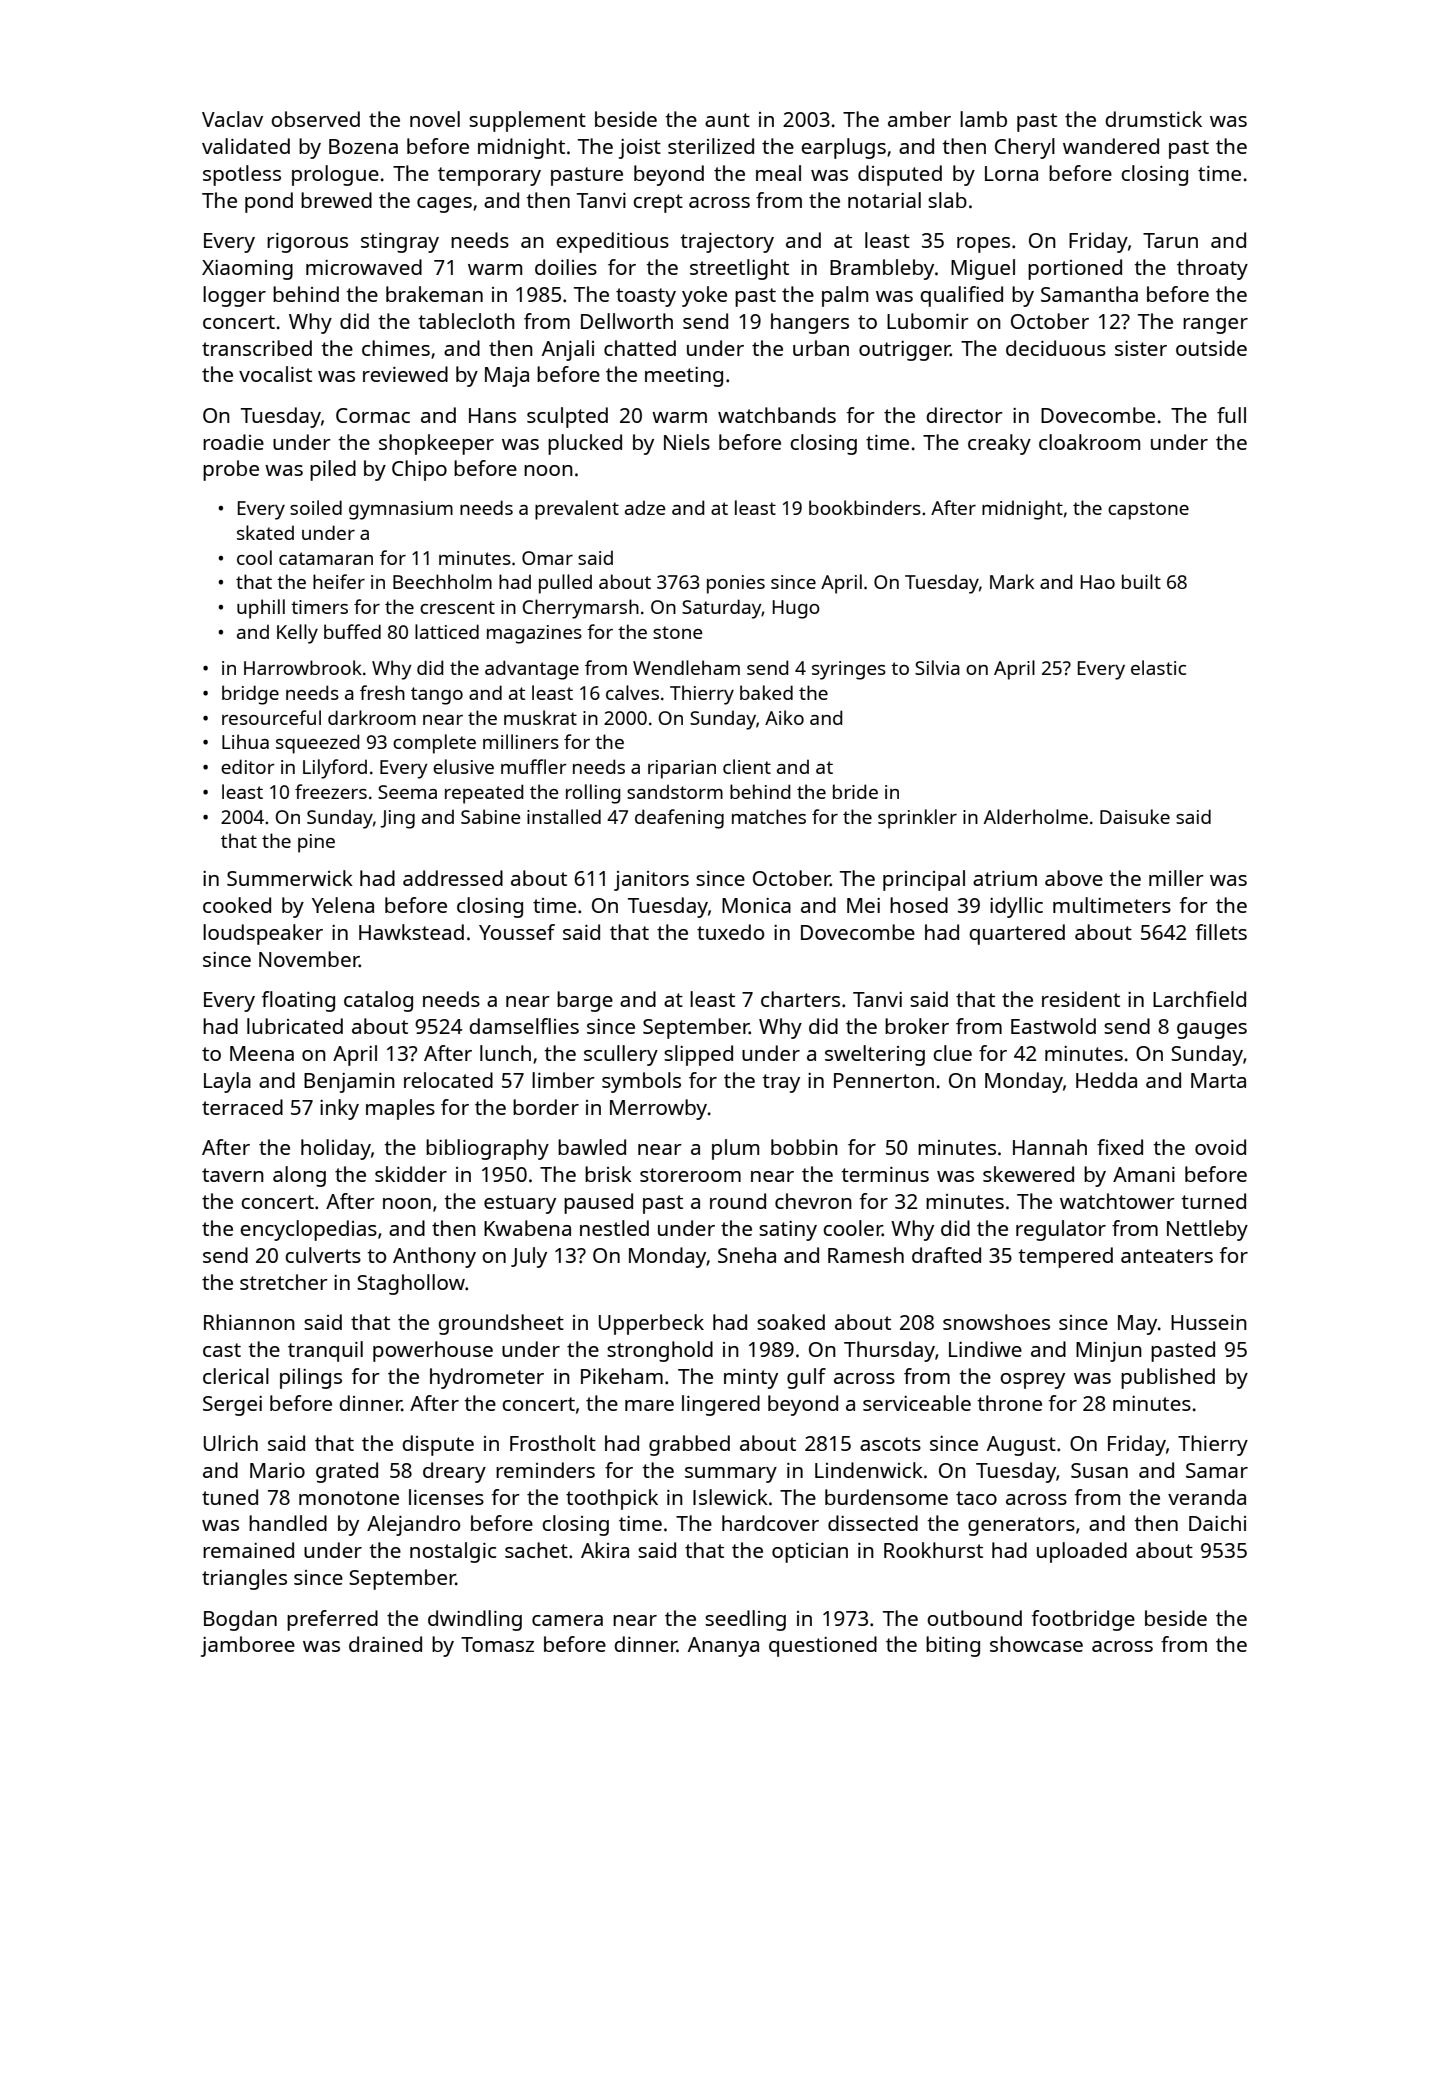  I want to click on Ananya, so click(723, 1647).
